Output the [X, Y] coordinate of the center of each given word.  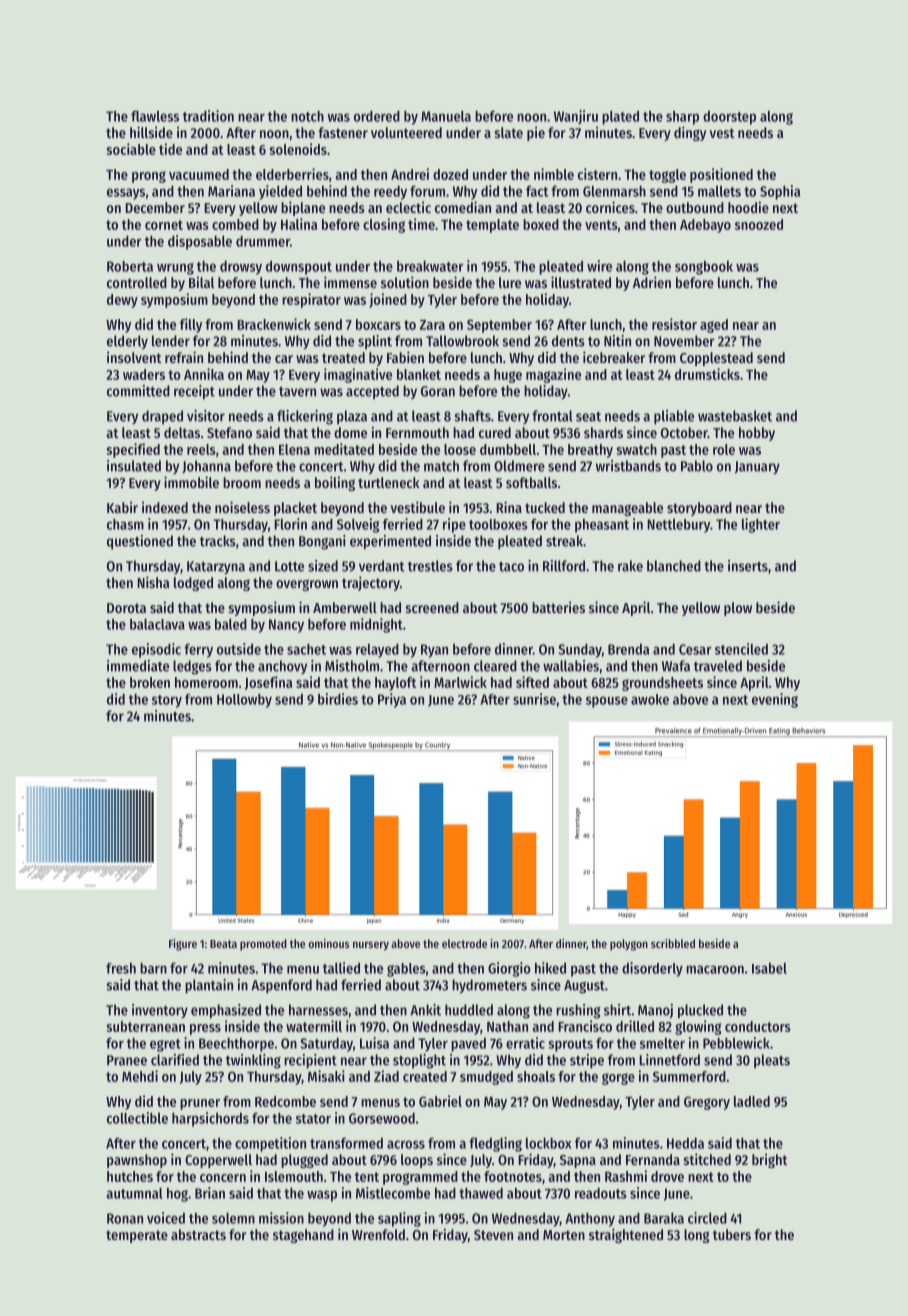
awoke [650, 699]
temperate [137, 1236]
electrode [464, 943]
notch [307, 116]
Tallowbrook [462, 341]
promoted [263, 945]
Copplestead [716, 359]
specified [133, 450]
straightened [626, 1235]
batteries [558, 607]
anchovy [282, 667]
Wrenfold [378, 1234]
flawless [155, 116]
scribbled [673, 943]
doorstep [729, 117]
